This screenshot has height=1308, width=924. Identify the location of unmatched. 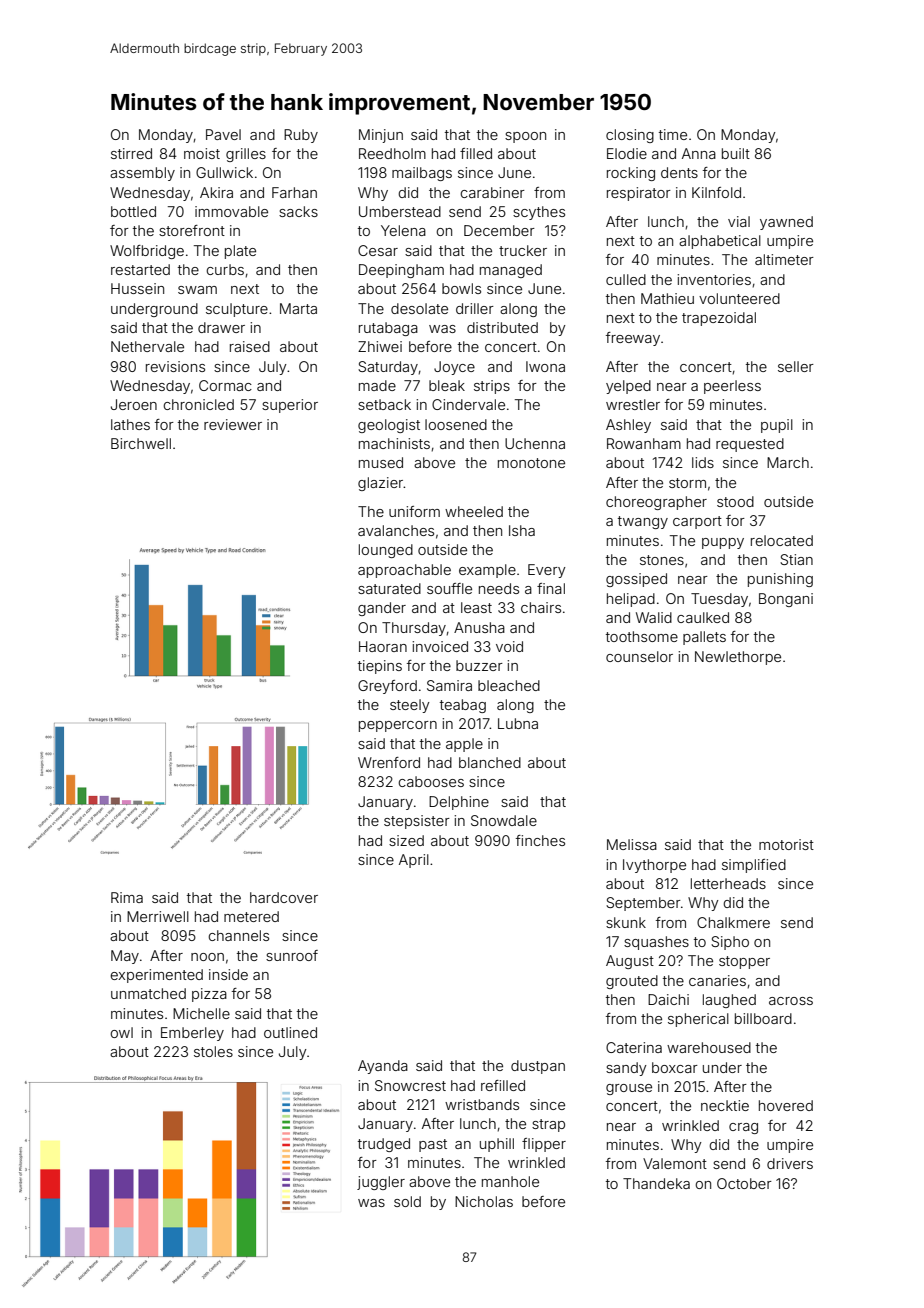
(148, 993).
